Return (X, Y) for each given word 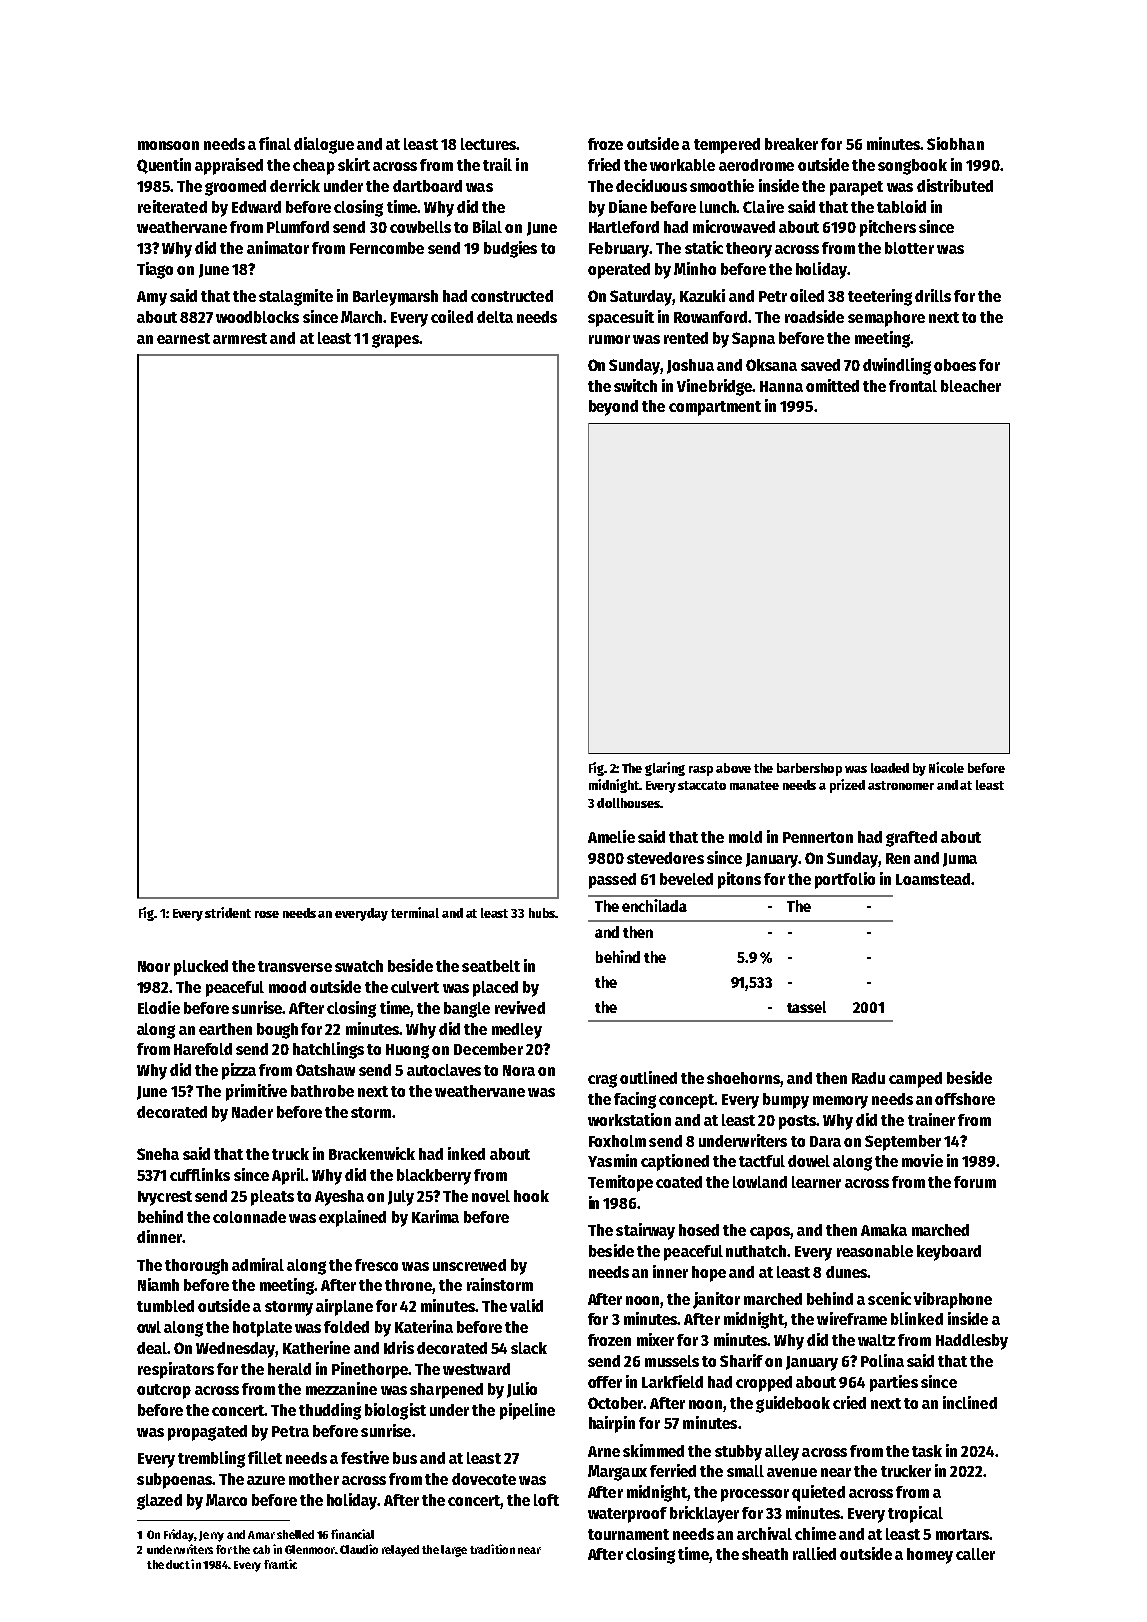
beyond (613, 408)
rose (267, 914)
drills (933, 295)
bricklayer (704, 1514)
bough (277, 1031)
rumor (609, 339)
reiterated (172, 206)
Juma (960, 860)
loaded (890, 768)
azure (266, 1480)
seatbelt (491, 966)
